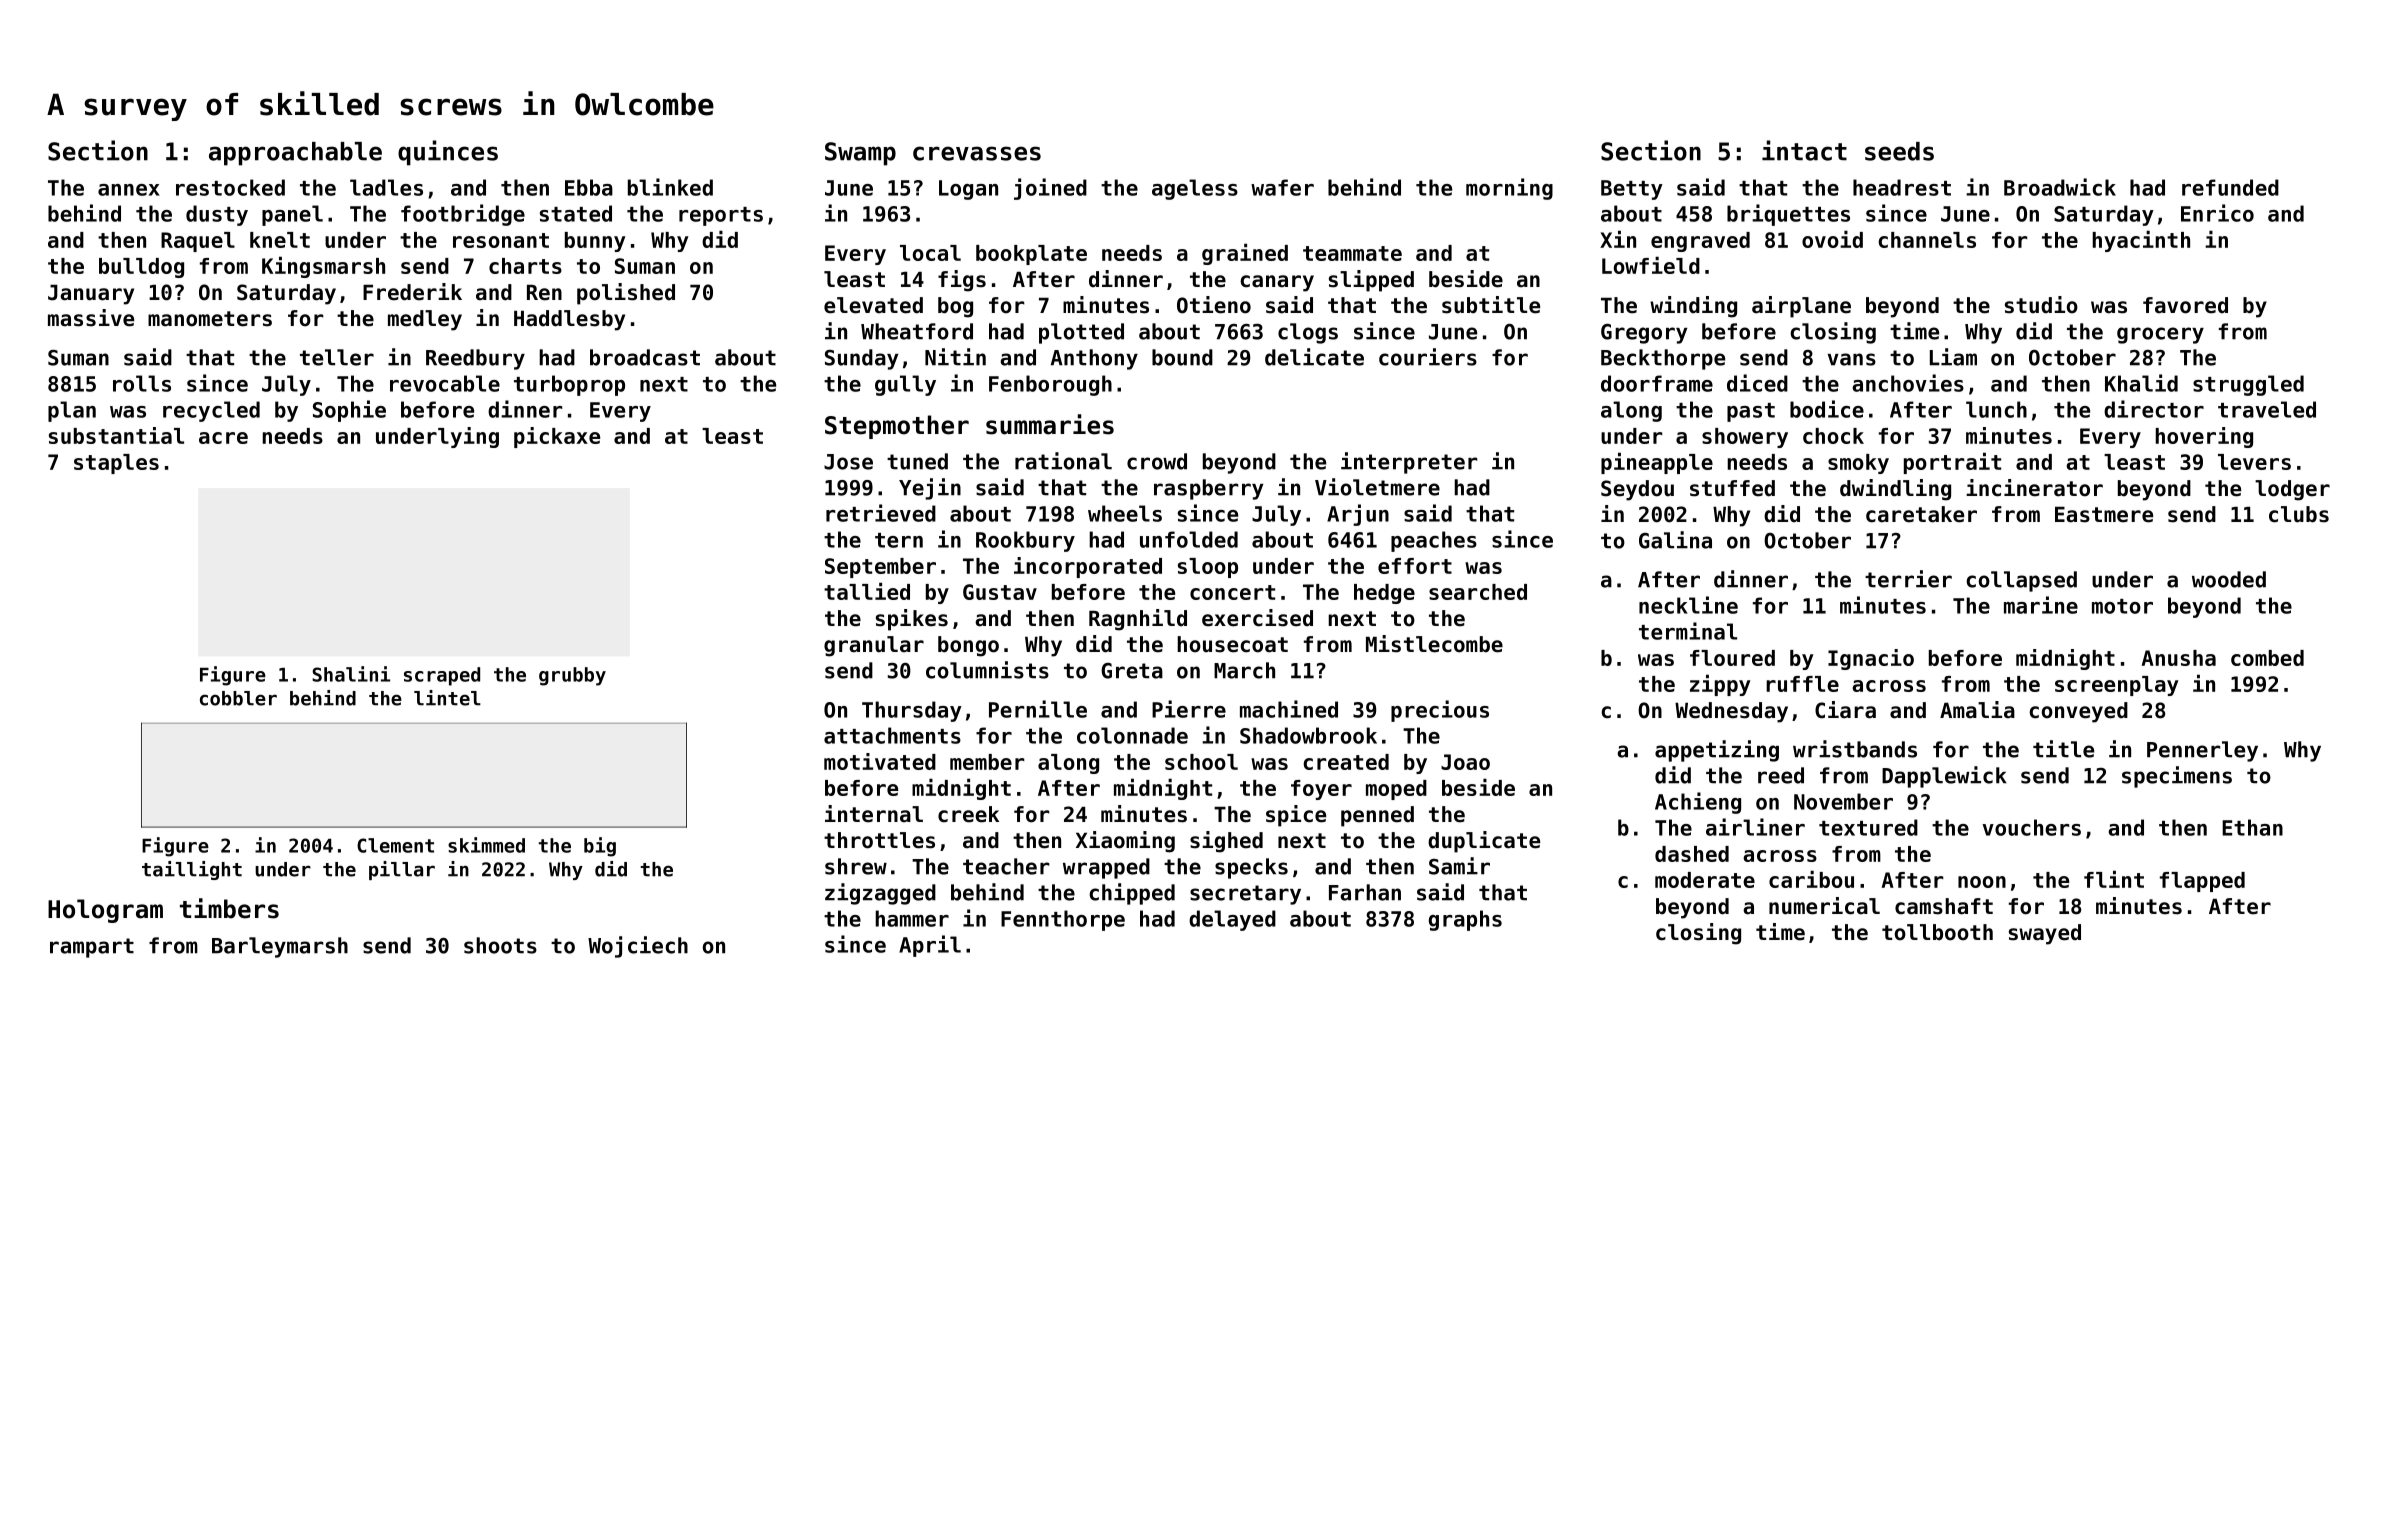  Describe the element at coordinates (1804, 150) in the screenshot. I see `intact` at that location.
